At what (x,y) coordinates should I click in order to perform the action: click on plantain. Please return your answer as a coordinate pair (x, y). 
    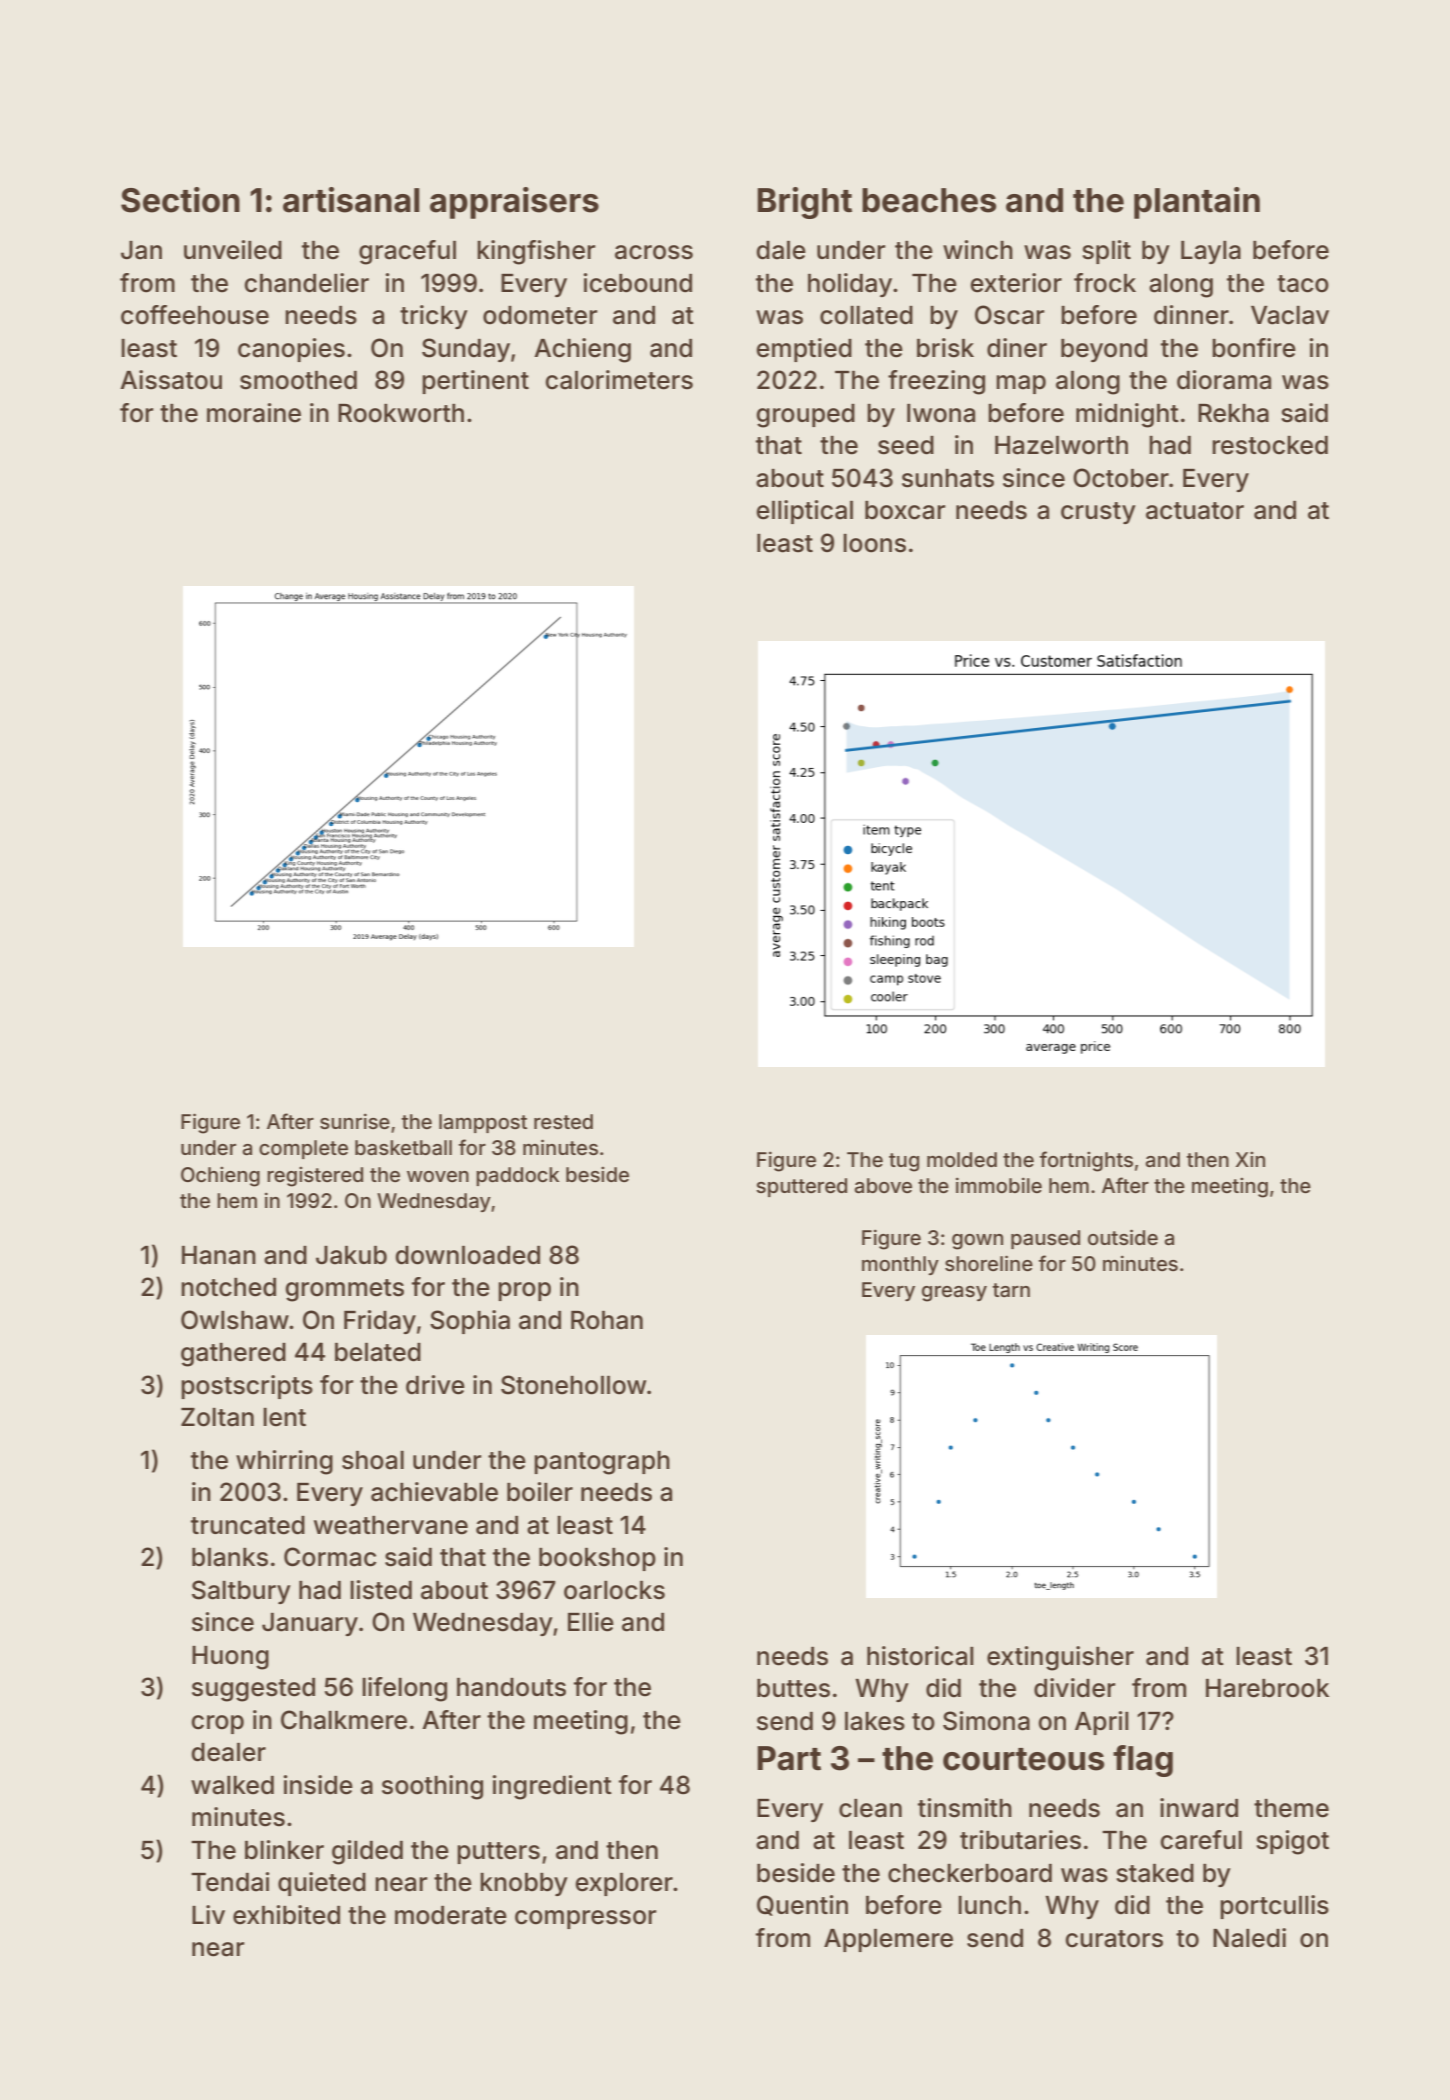
    Looking at the image, I should click on (1197, 203).
